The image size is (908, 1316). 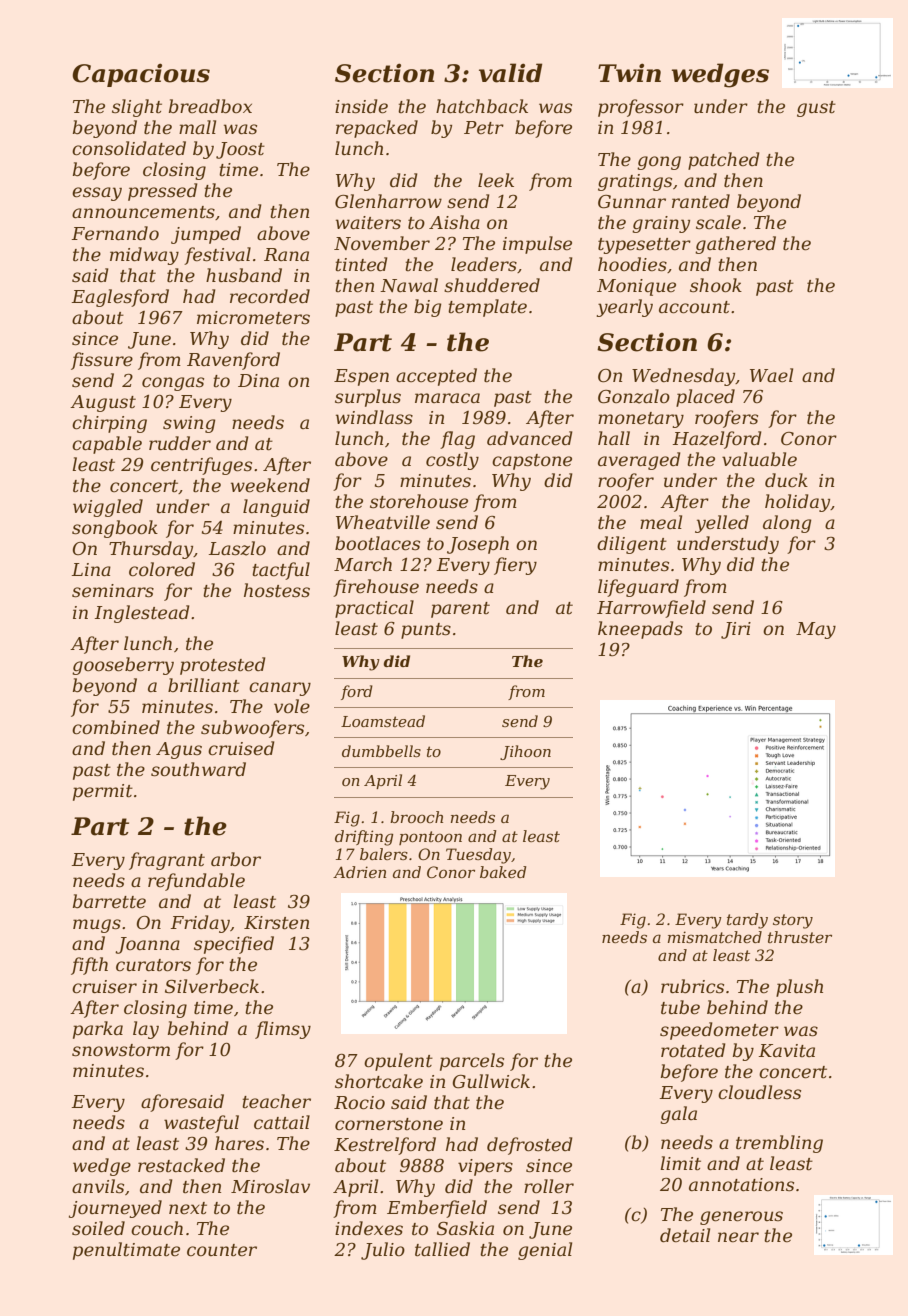 What do you see at coordinates (799, 988) in the screenshot?
I see `plush` at bounding box center [799, 988].
